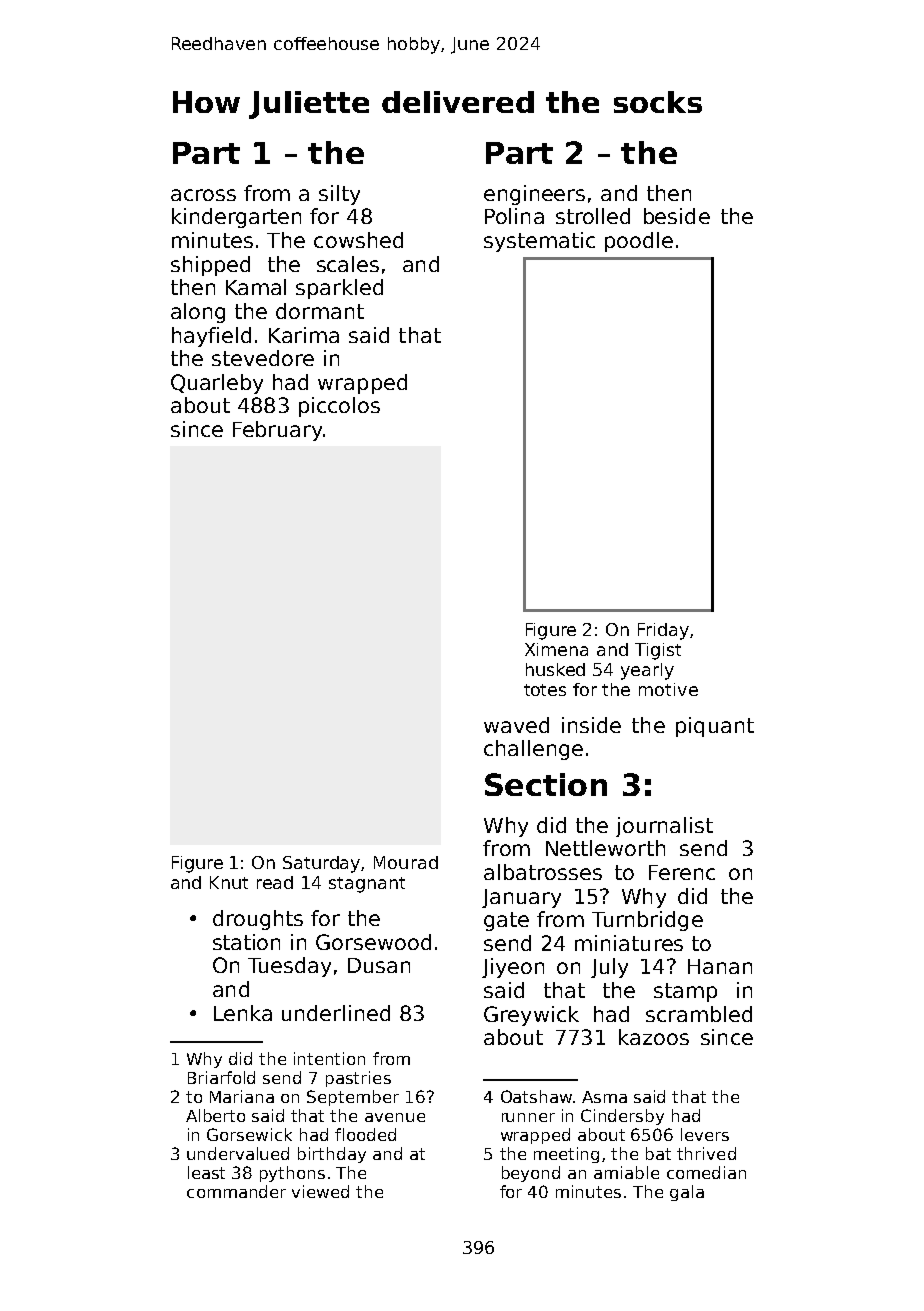 Image resolution: width=924 pixels, height=1311 pixels. Describe the element at coordinates (663, 631) in the image. I see `Friday` at that location.
